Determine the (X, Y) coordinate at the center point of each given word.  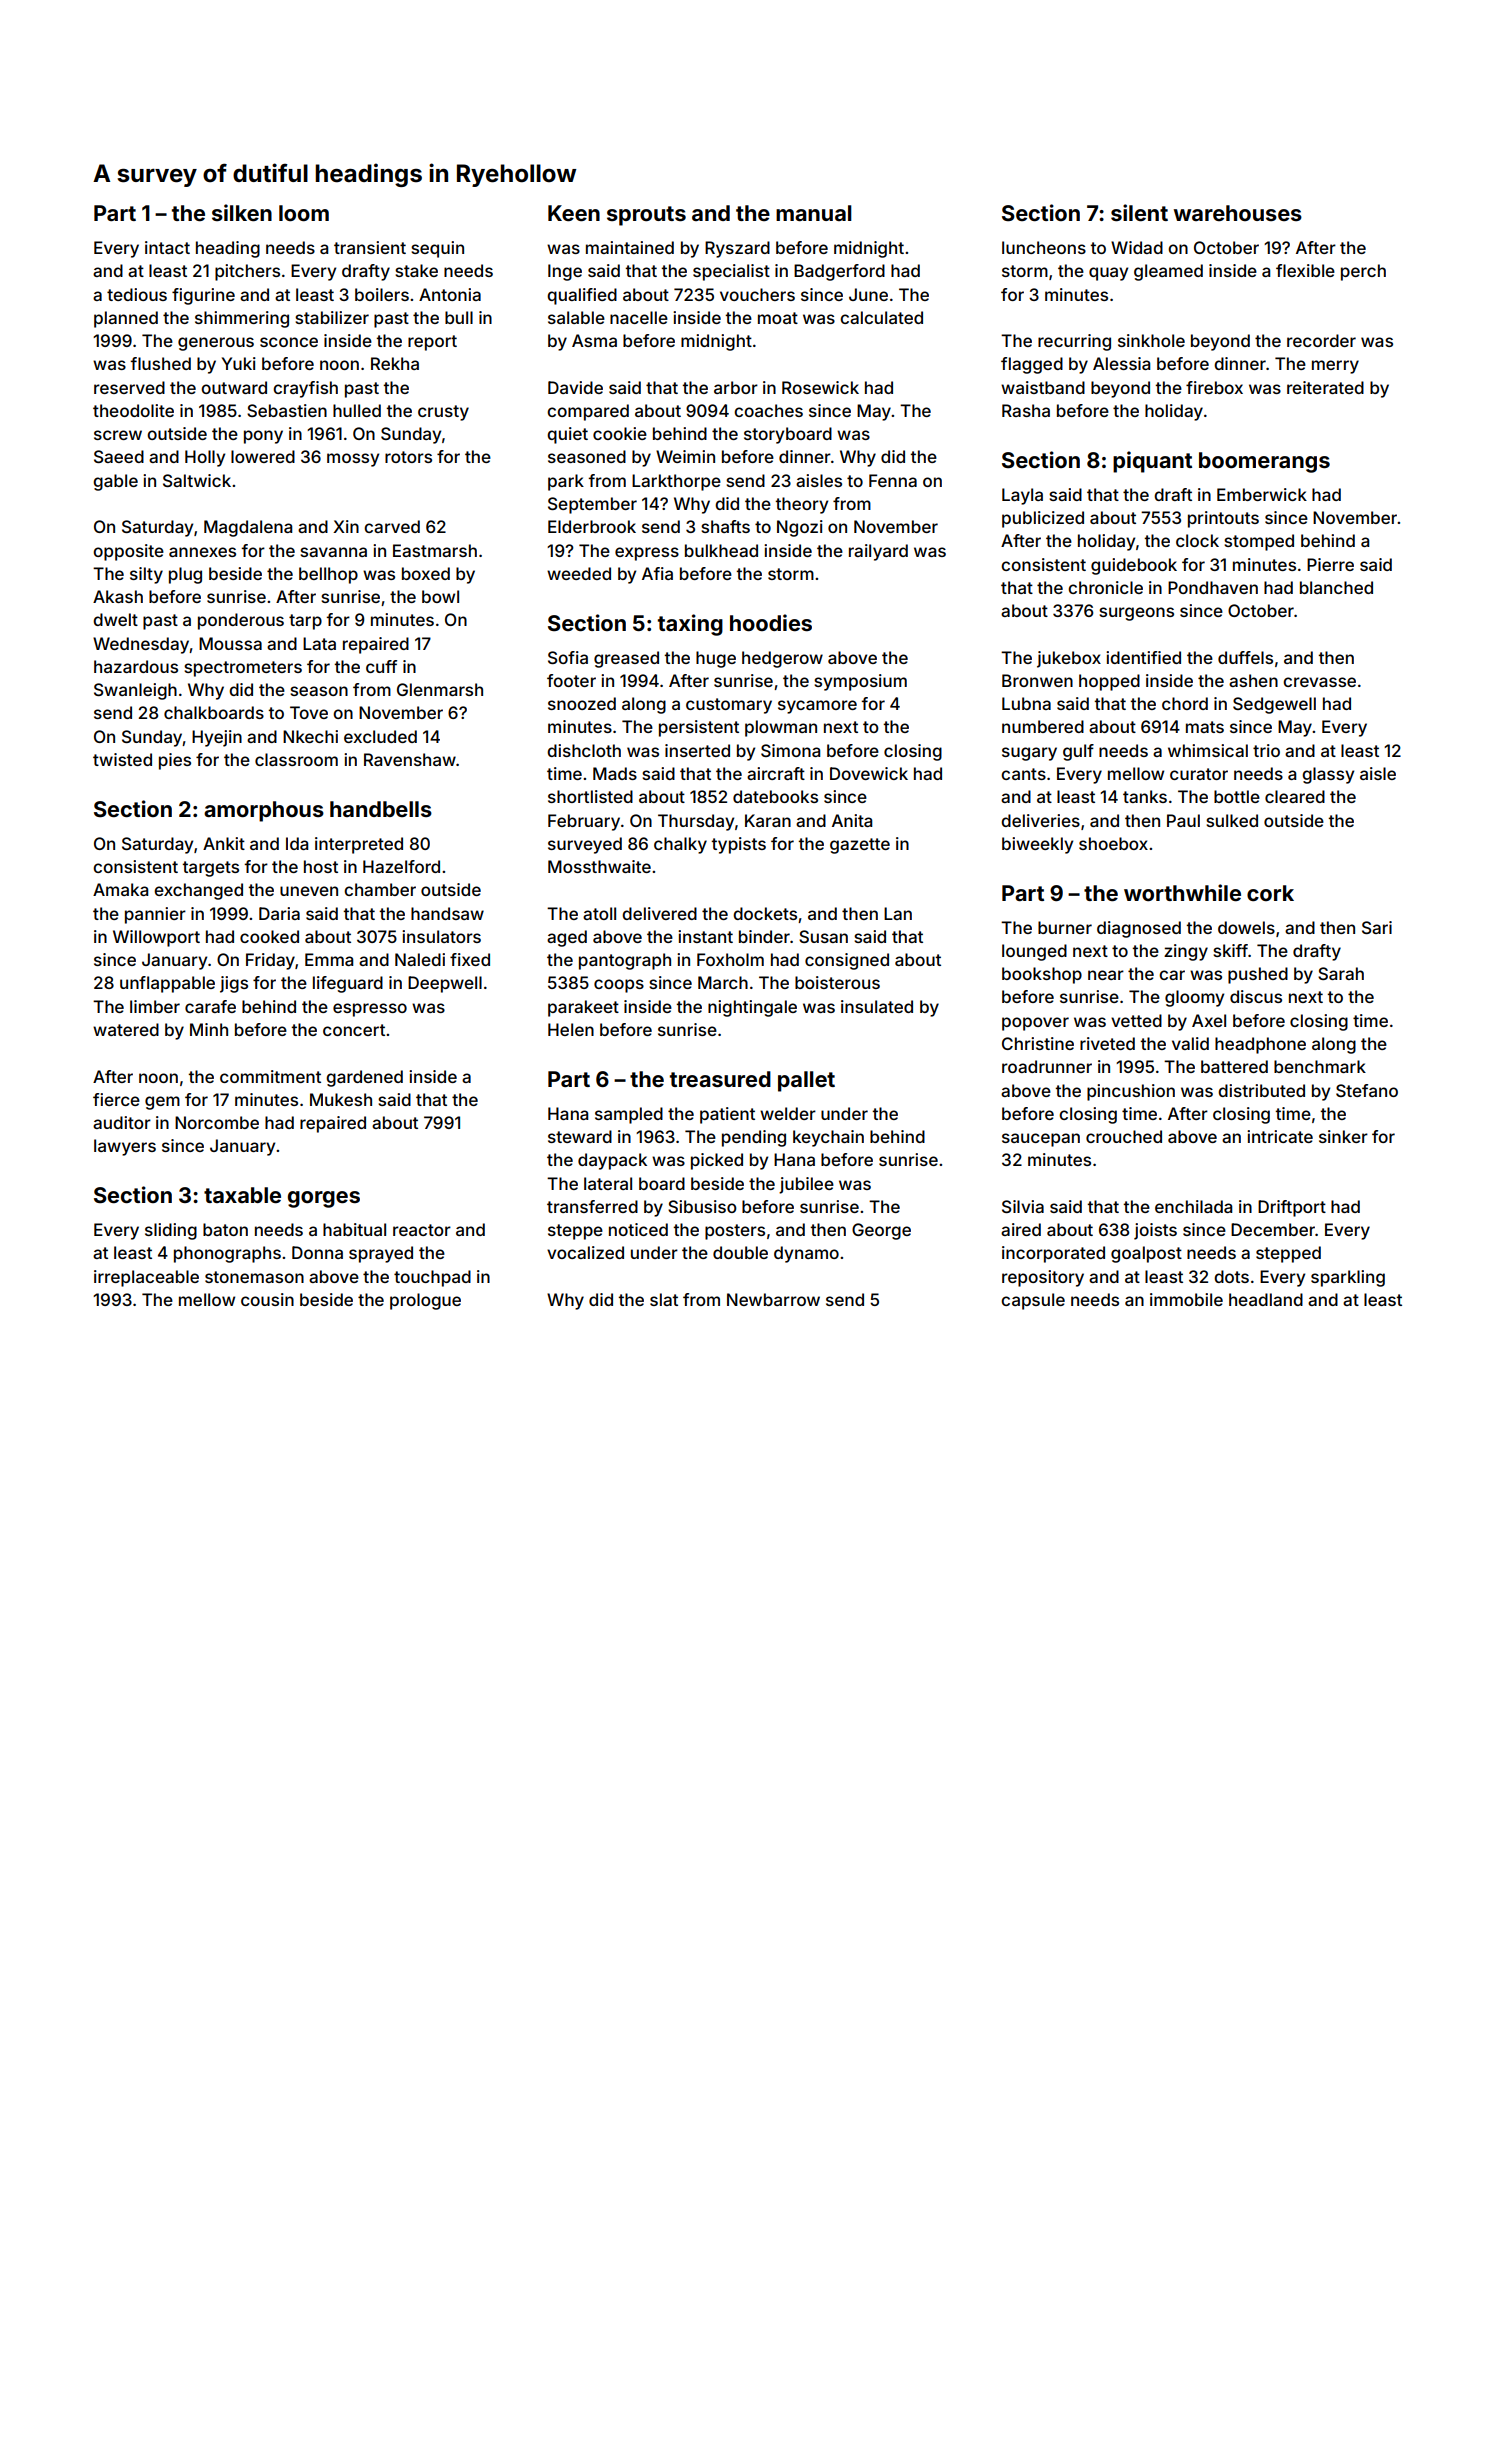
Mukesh (341, 1099)
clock (1197, 540)
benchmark (1320, 1066)
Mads (615, 773)
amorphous (264, 811)
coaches (768, 410)
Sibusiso (702, 1206)
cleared (1295, 796)
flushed (160, 363)
